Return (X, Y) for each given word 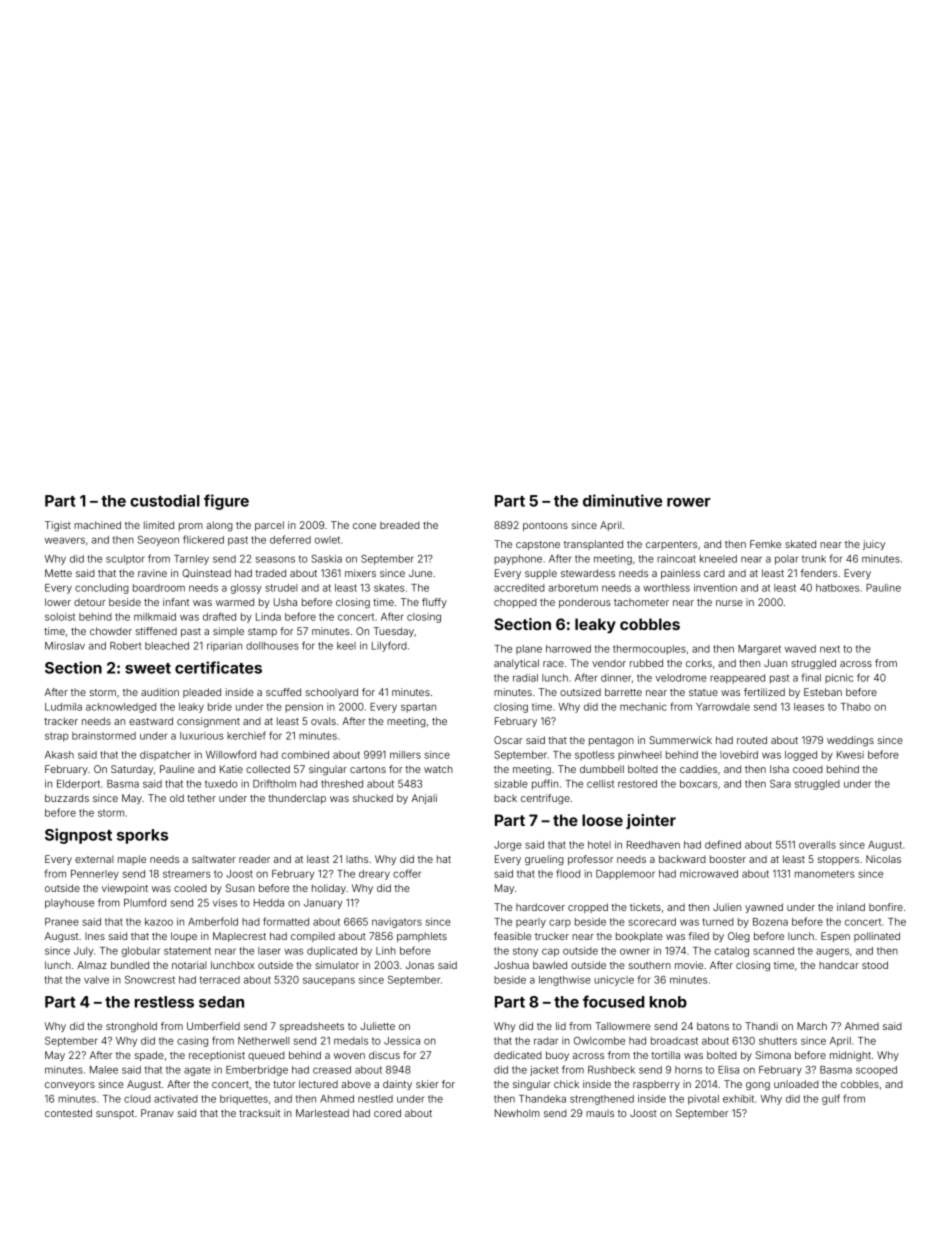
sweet (148, 668)
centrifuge (545, 799)
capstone (538, 545)
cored (387, 1113)
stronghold (131, 1027)
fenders (818, 573)
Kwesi (850, 755)
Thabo (856, 707)
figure (226, 502)
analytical (516, 664)
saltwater (214, 859)
